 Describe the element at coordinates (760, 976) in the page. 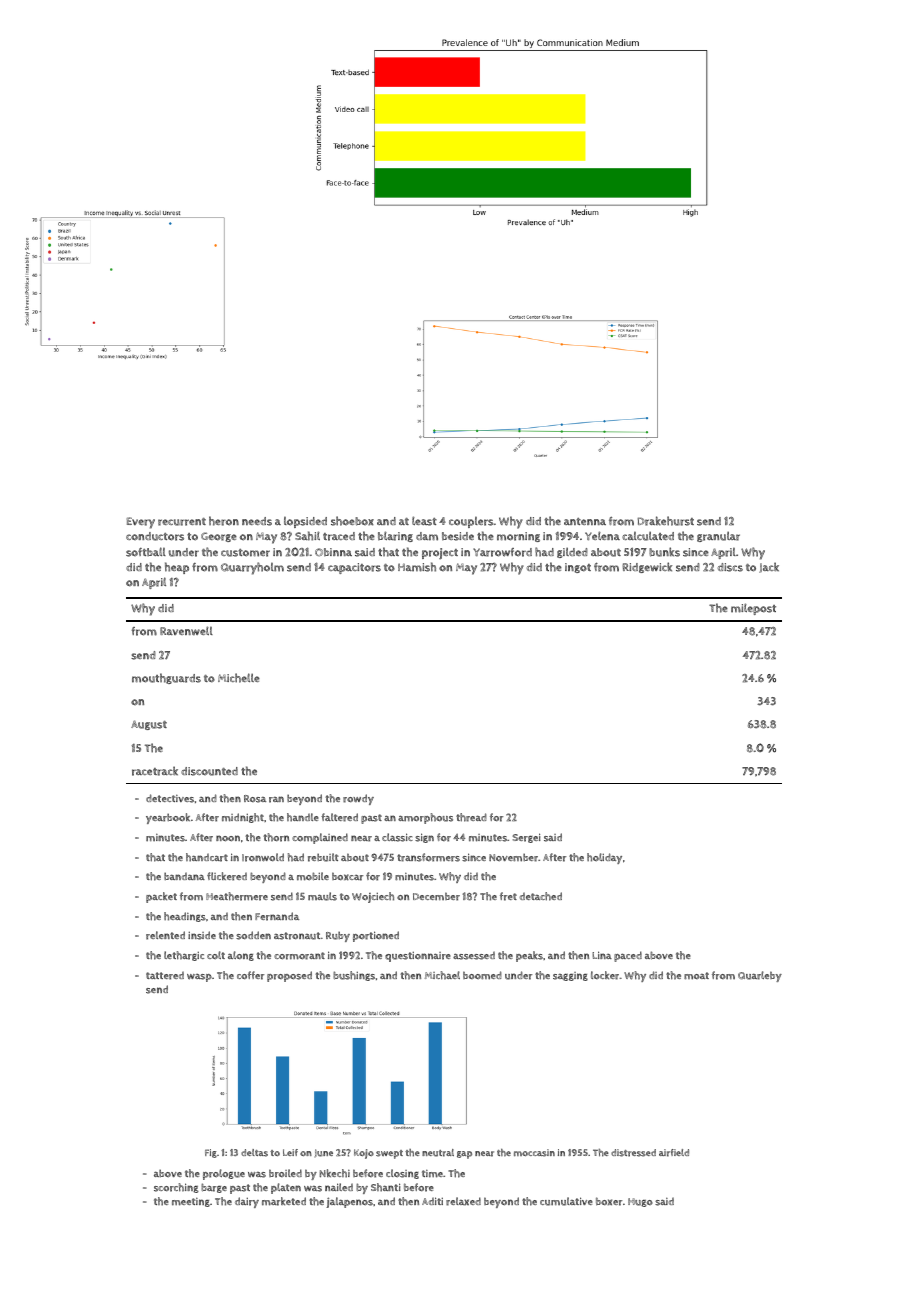

I see `Quarleby` at that location.
